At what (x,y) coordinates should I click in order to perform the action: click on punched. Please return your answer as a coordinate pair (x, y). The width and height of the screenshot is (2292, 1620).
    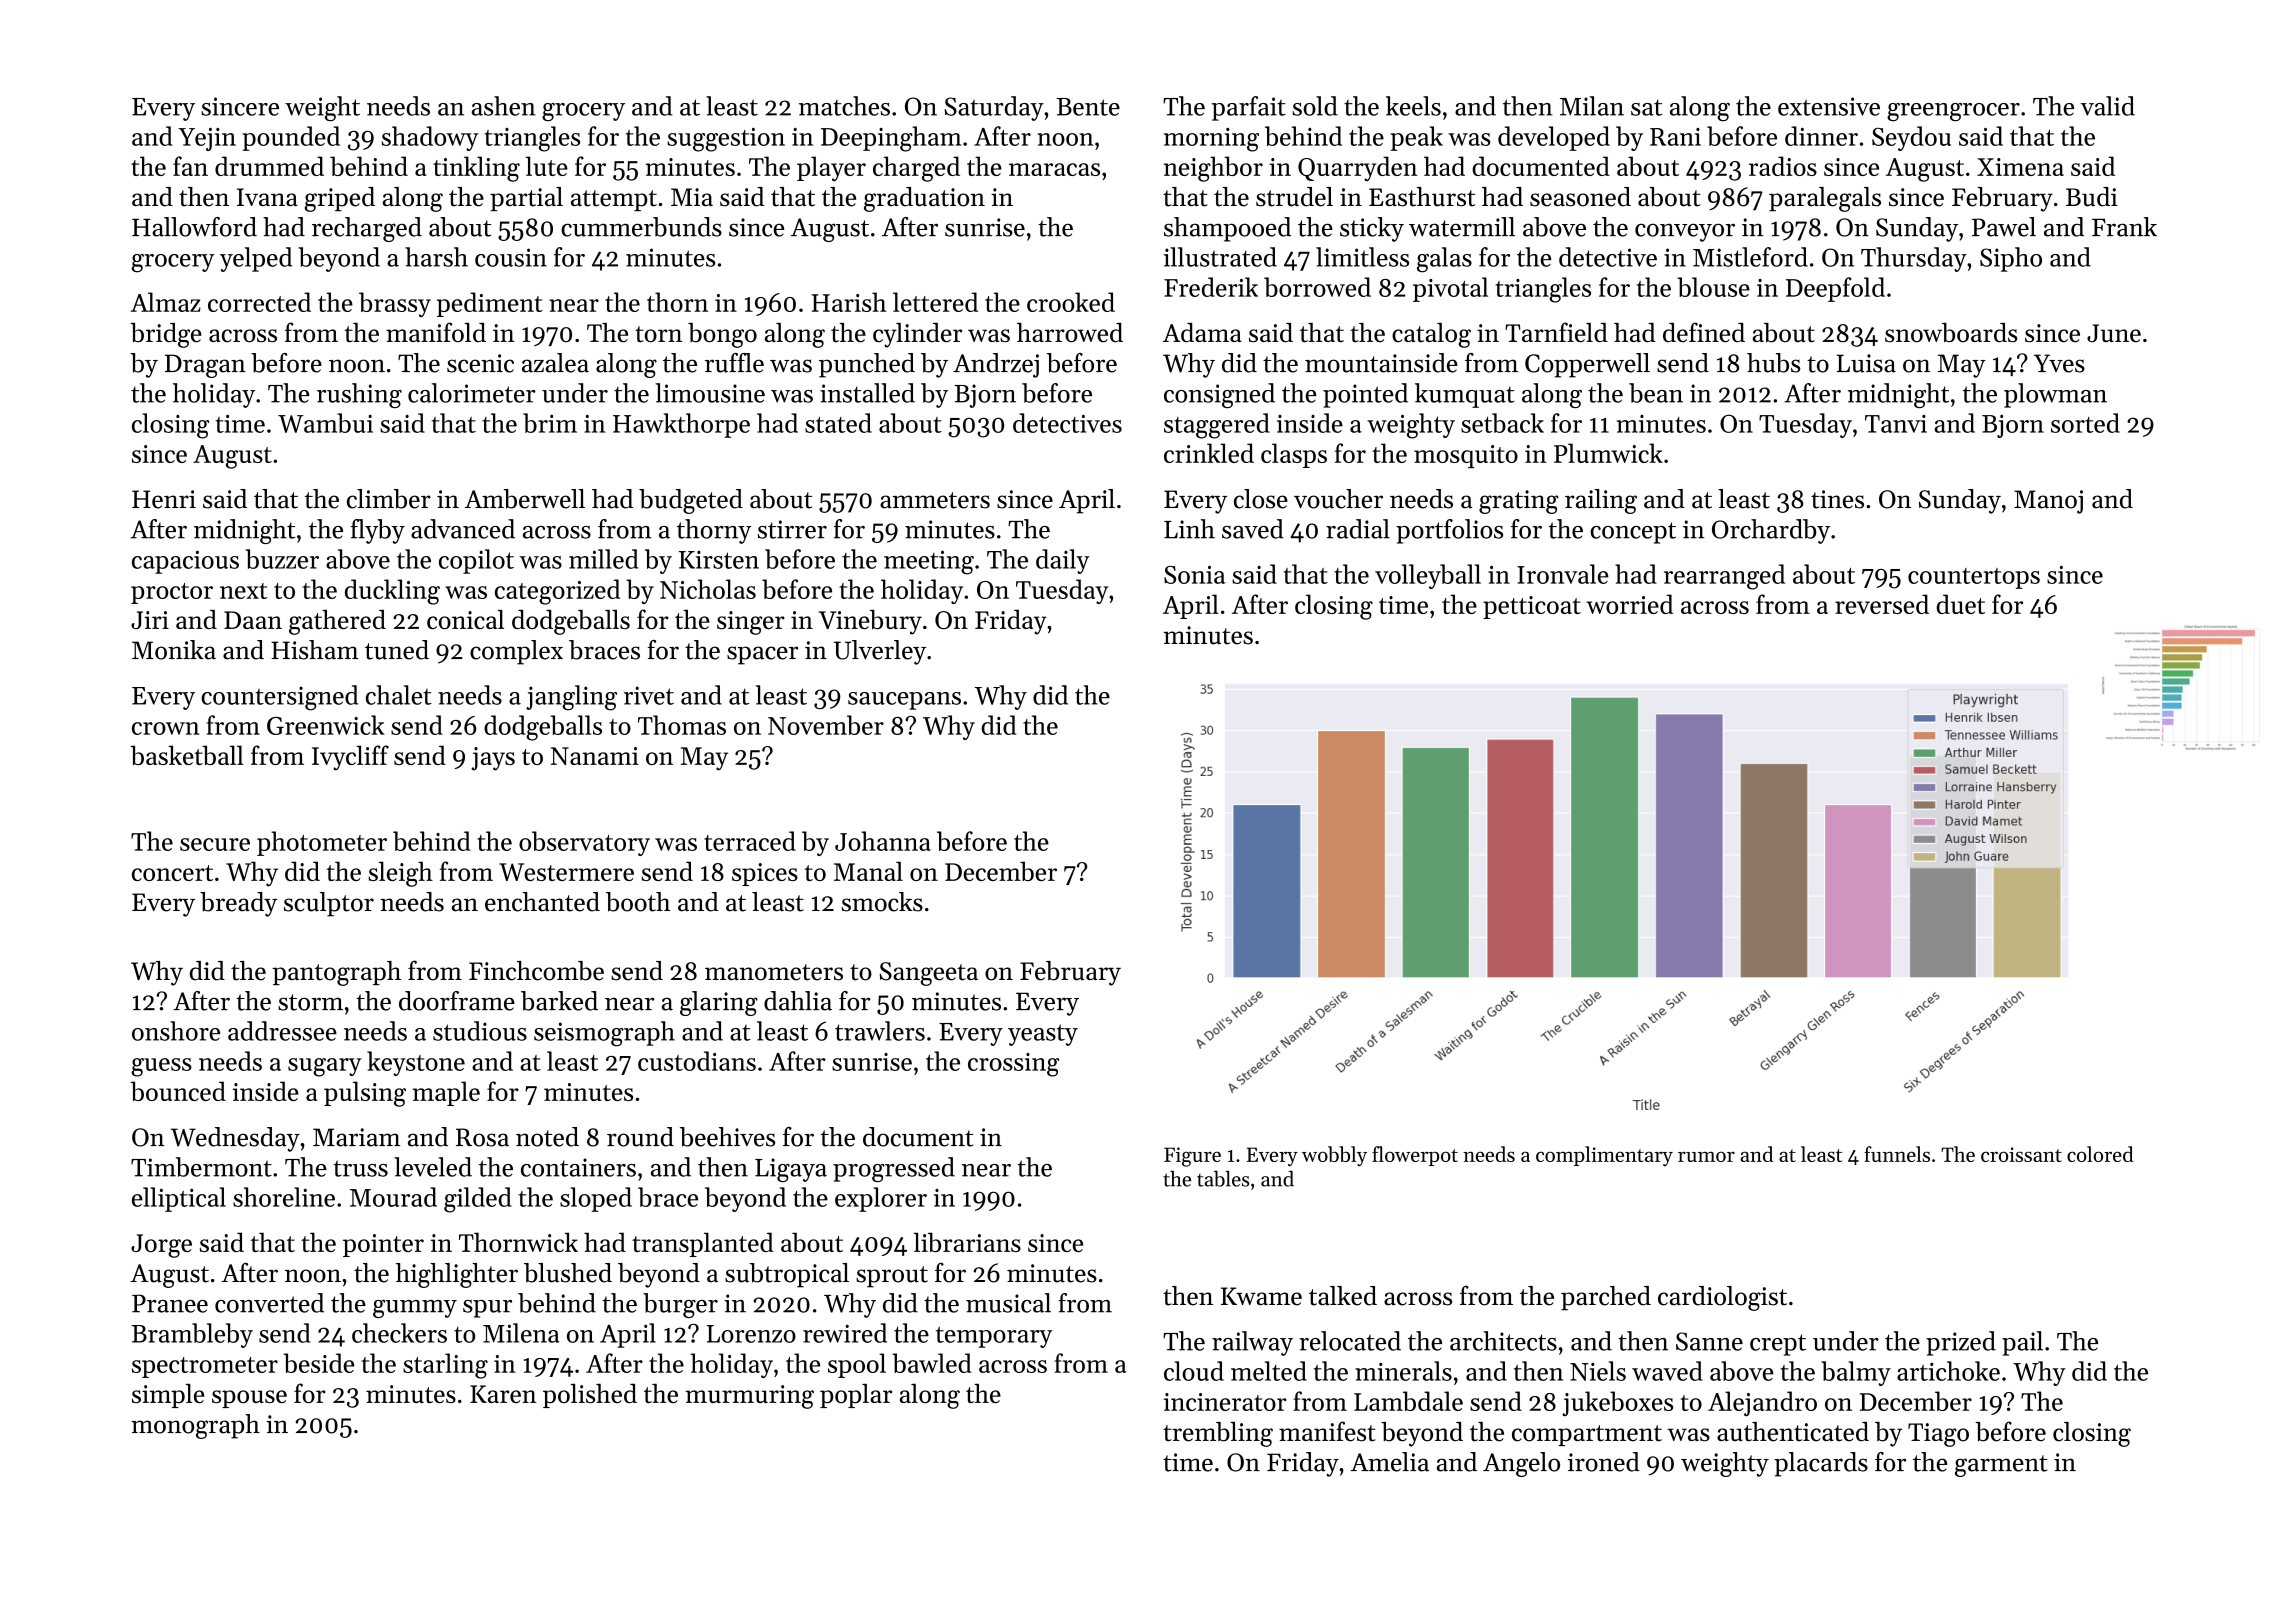
    Looking at the image, I should click on (867, 365).
